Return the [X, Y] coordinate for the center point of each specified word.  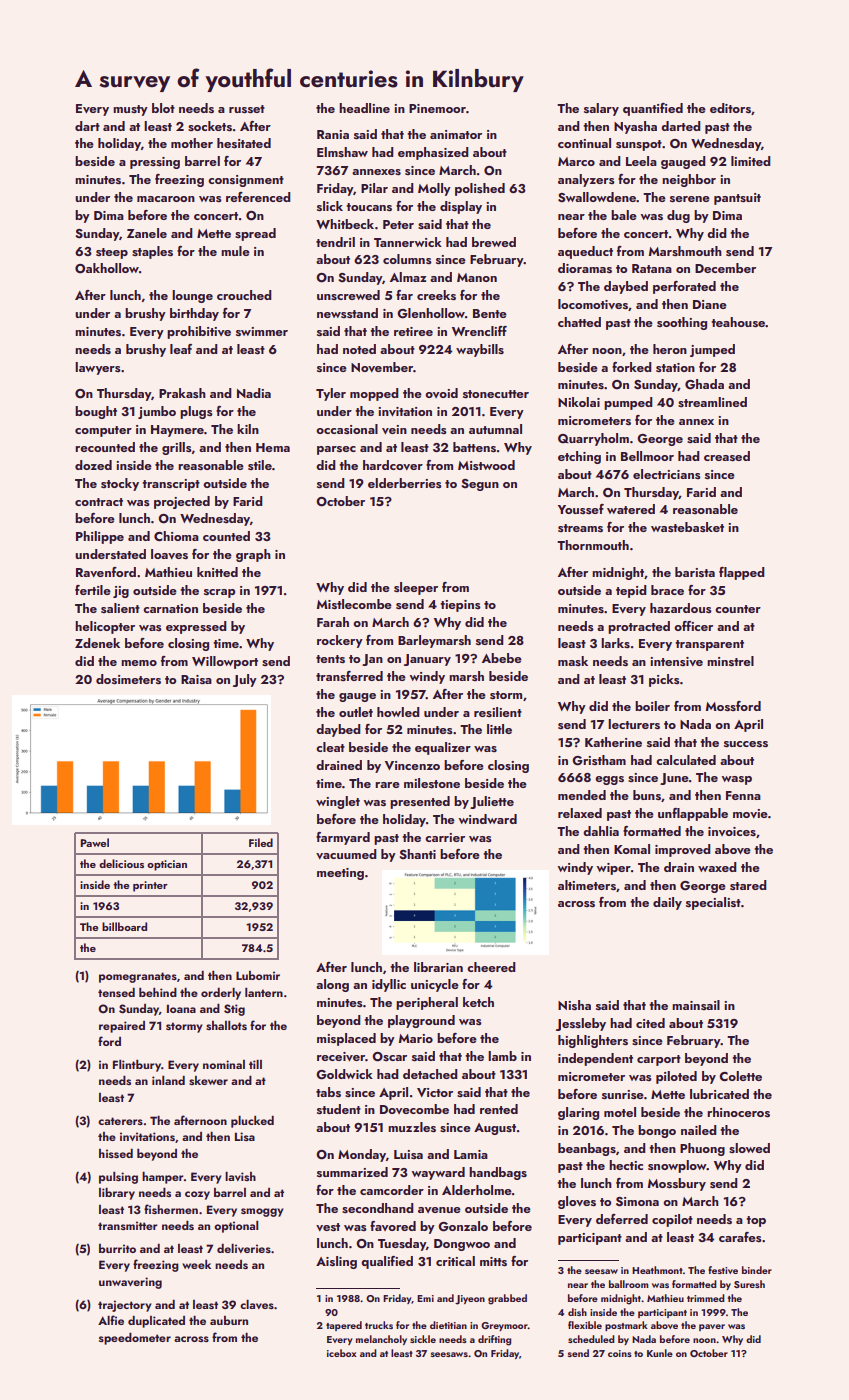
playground [421, 1021]
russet [247, 109]
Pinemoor [437, 108]
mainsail [696, 1005]
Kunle [660, 1353]
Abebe [502, 658]
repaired [122, 1027]
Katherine [613, 742]
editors [730, 108]
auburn [229, 1320]
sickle [423, 1339]
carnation [170, 608]
